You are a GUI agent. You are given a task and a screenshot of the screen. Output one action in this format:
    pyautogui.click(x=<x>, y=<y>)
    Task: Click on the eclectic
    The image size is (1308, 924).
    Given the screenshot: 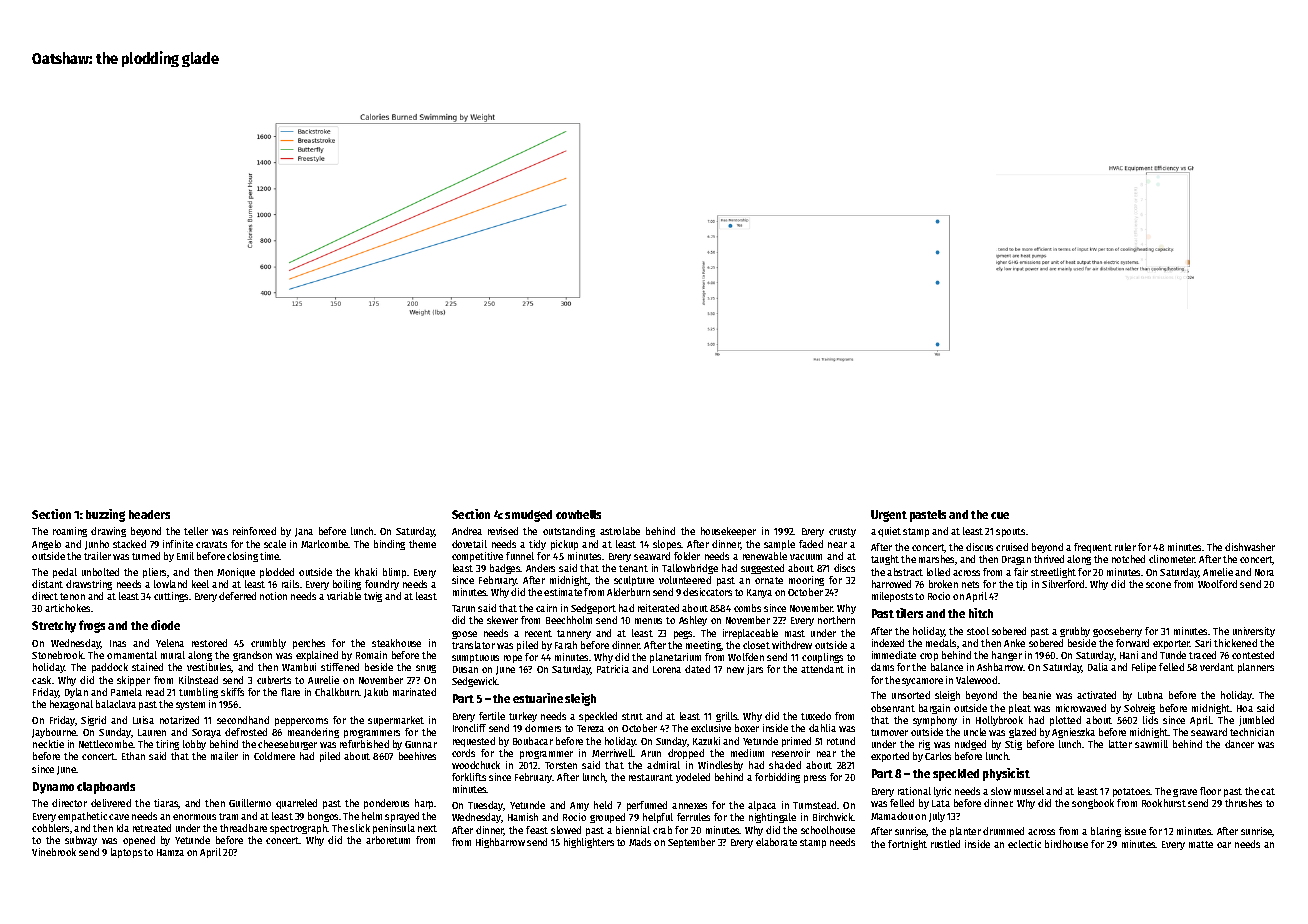 What is the action you would take?
    pyautogui.click(x=1024, y=844)
